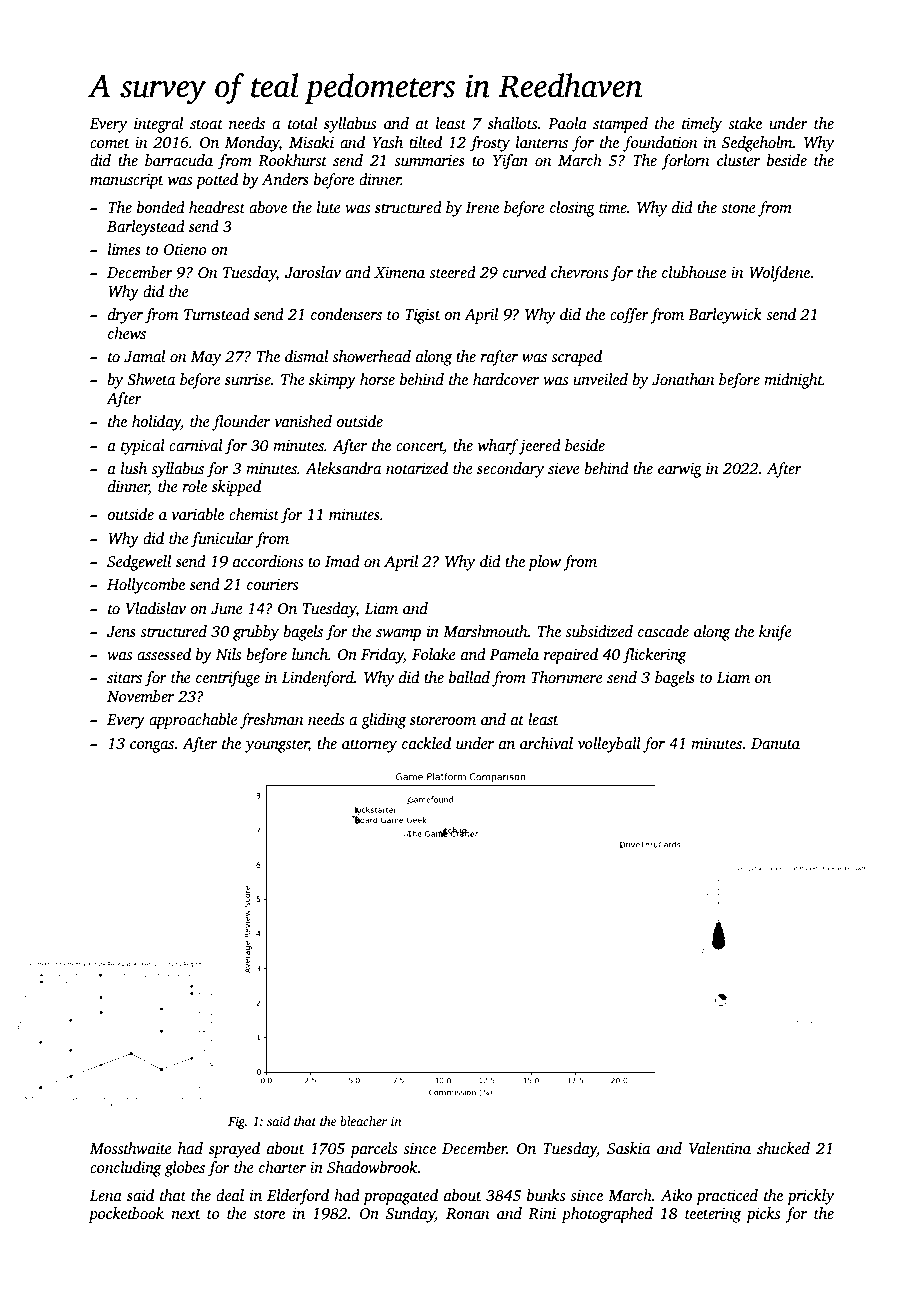  I want to click on shucked, so click(783, 1148).
